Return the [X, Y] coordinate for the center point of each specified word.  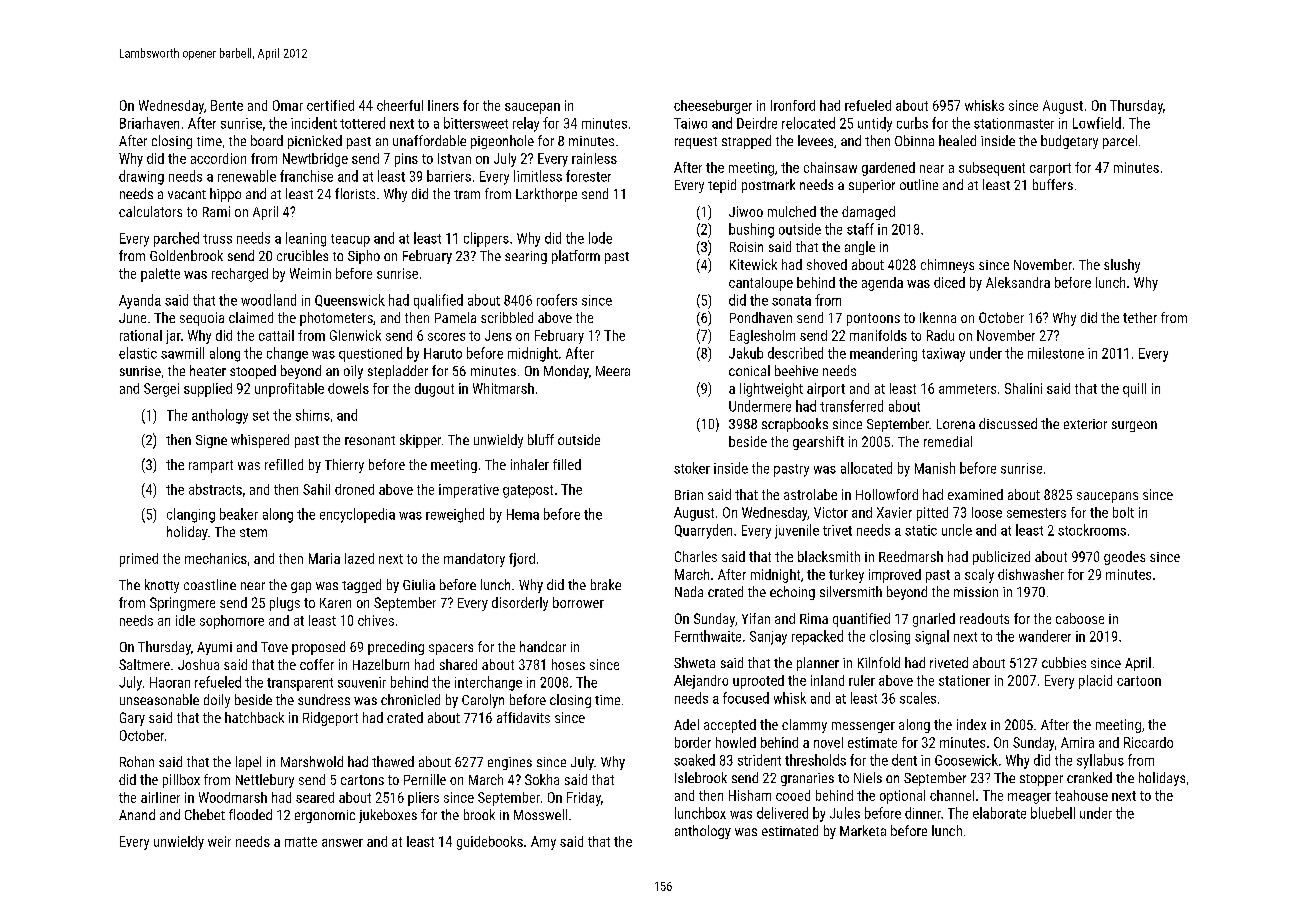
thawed [393, 761]
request [696, 143]
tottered [362, 123]
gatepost [528, 491]
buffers [1053, 184]
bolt [1123, 512]
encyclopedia [357, 515]
